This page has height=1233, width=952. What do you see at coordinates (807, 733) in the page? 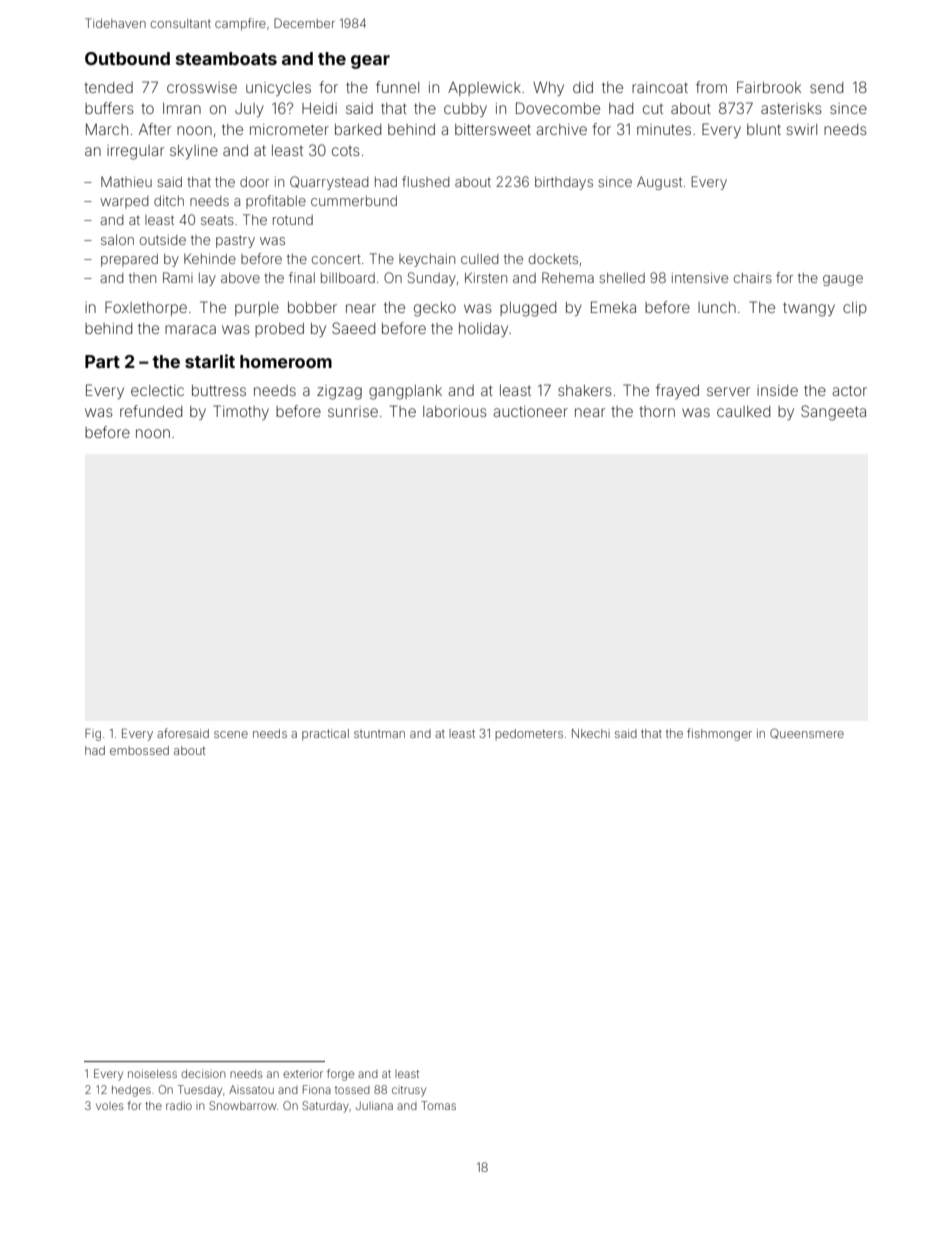
I see `Queensmere` at bounding box center [807, 733].
